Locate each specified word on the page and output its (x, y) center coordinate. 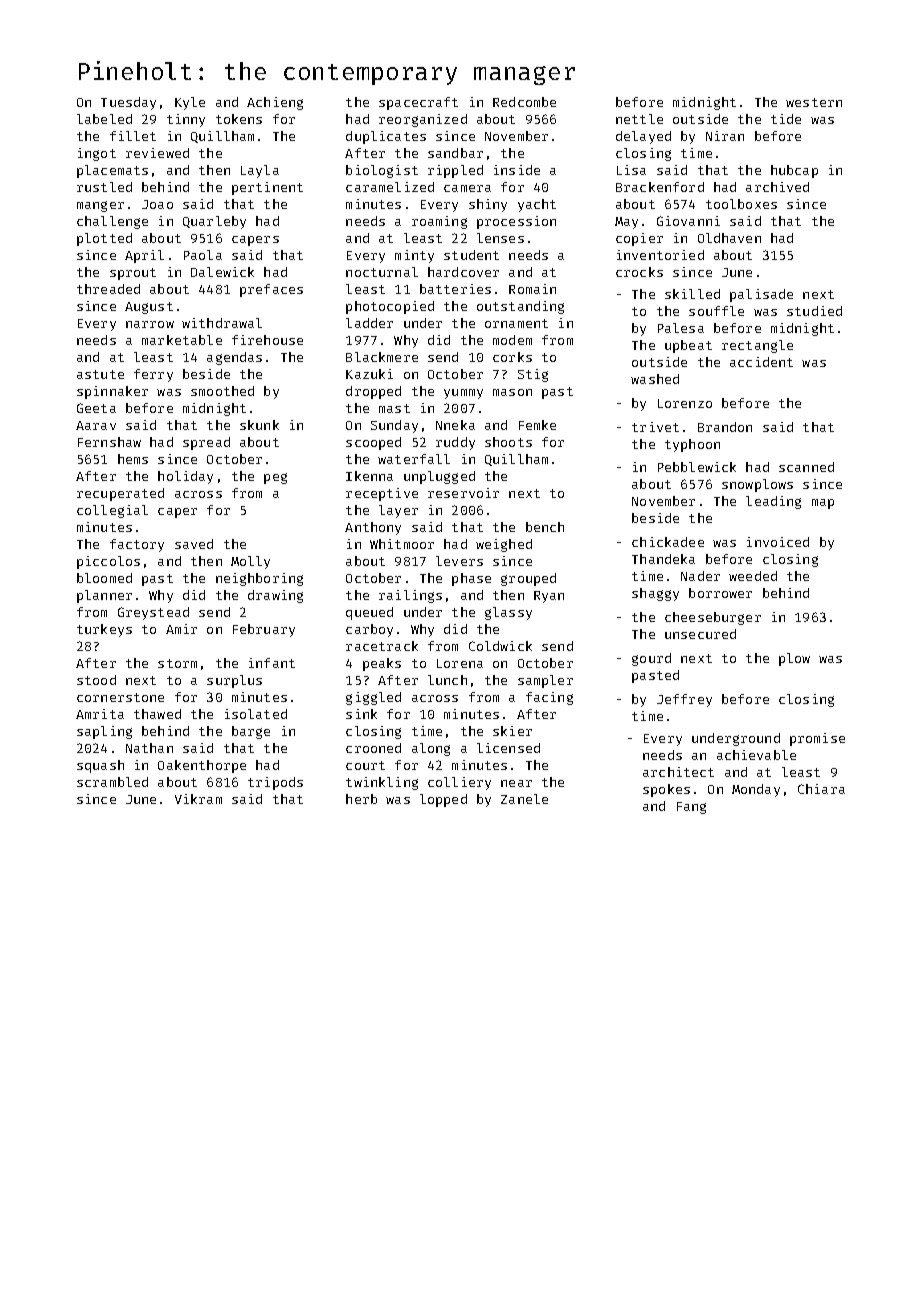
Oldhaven (729, 238)
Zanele (524, 799)
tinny (186, 120)
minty (414, 256)
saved (194, 544)
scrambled (112, 782)
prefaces (271, 290)
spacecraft (418, 103)
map (823, 504)
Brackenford (660, 187)
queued (369, 613)
